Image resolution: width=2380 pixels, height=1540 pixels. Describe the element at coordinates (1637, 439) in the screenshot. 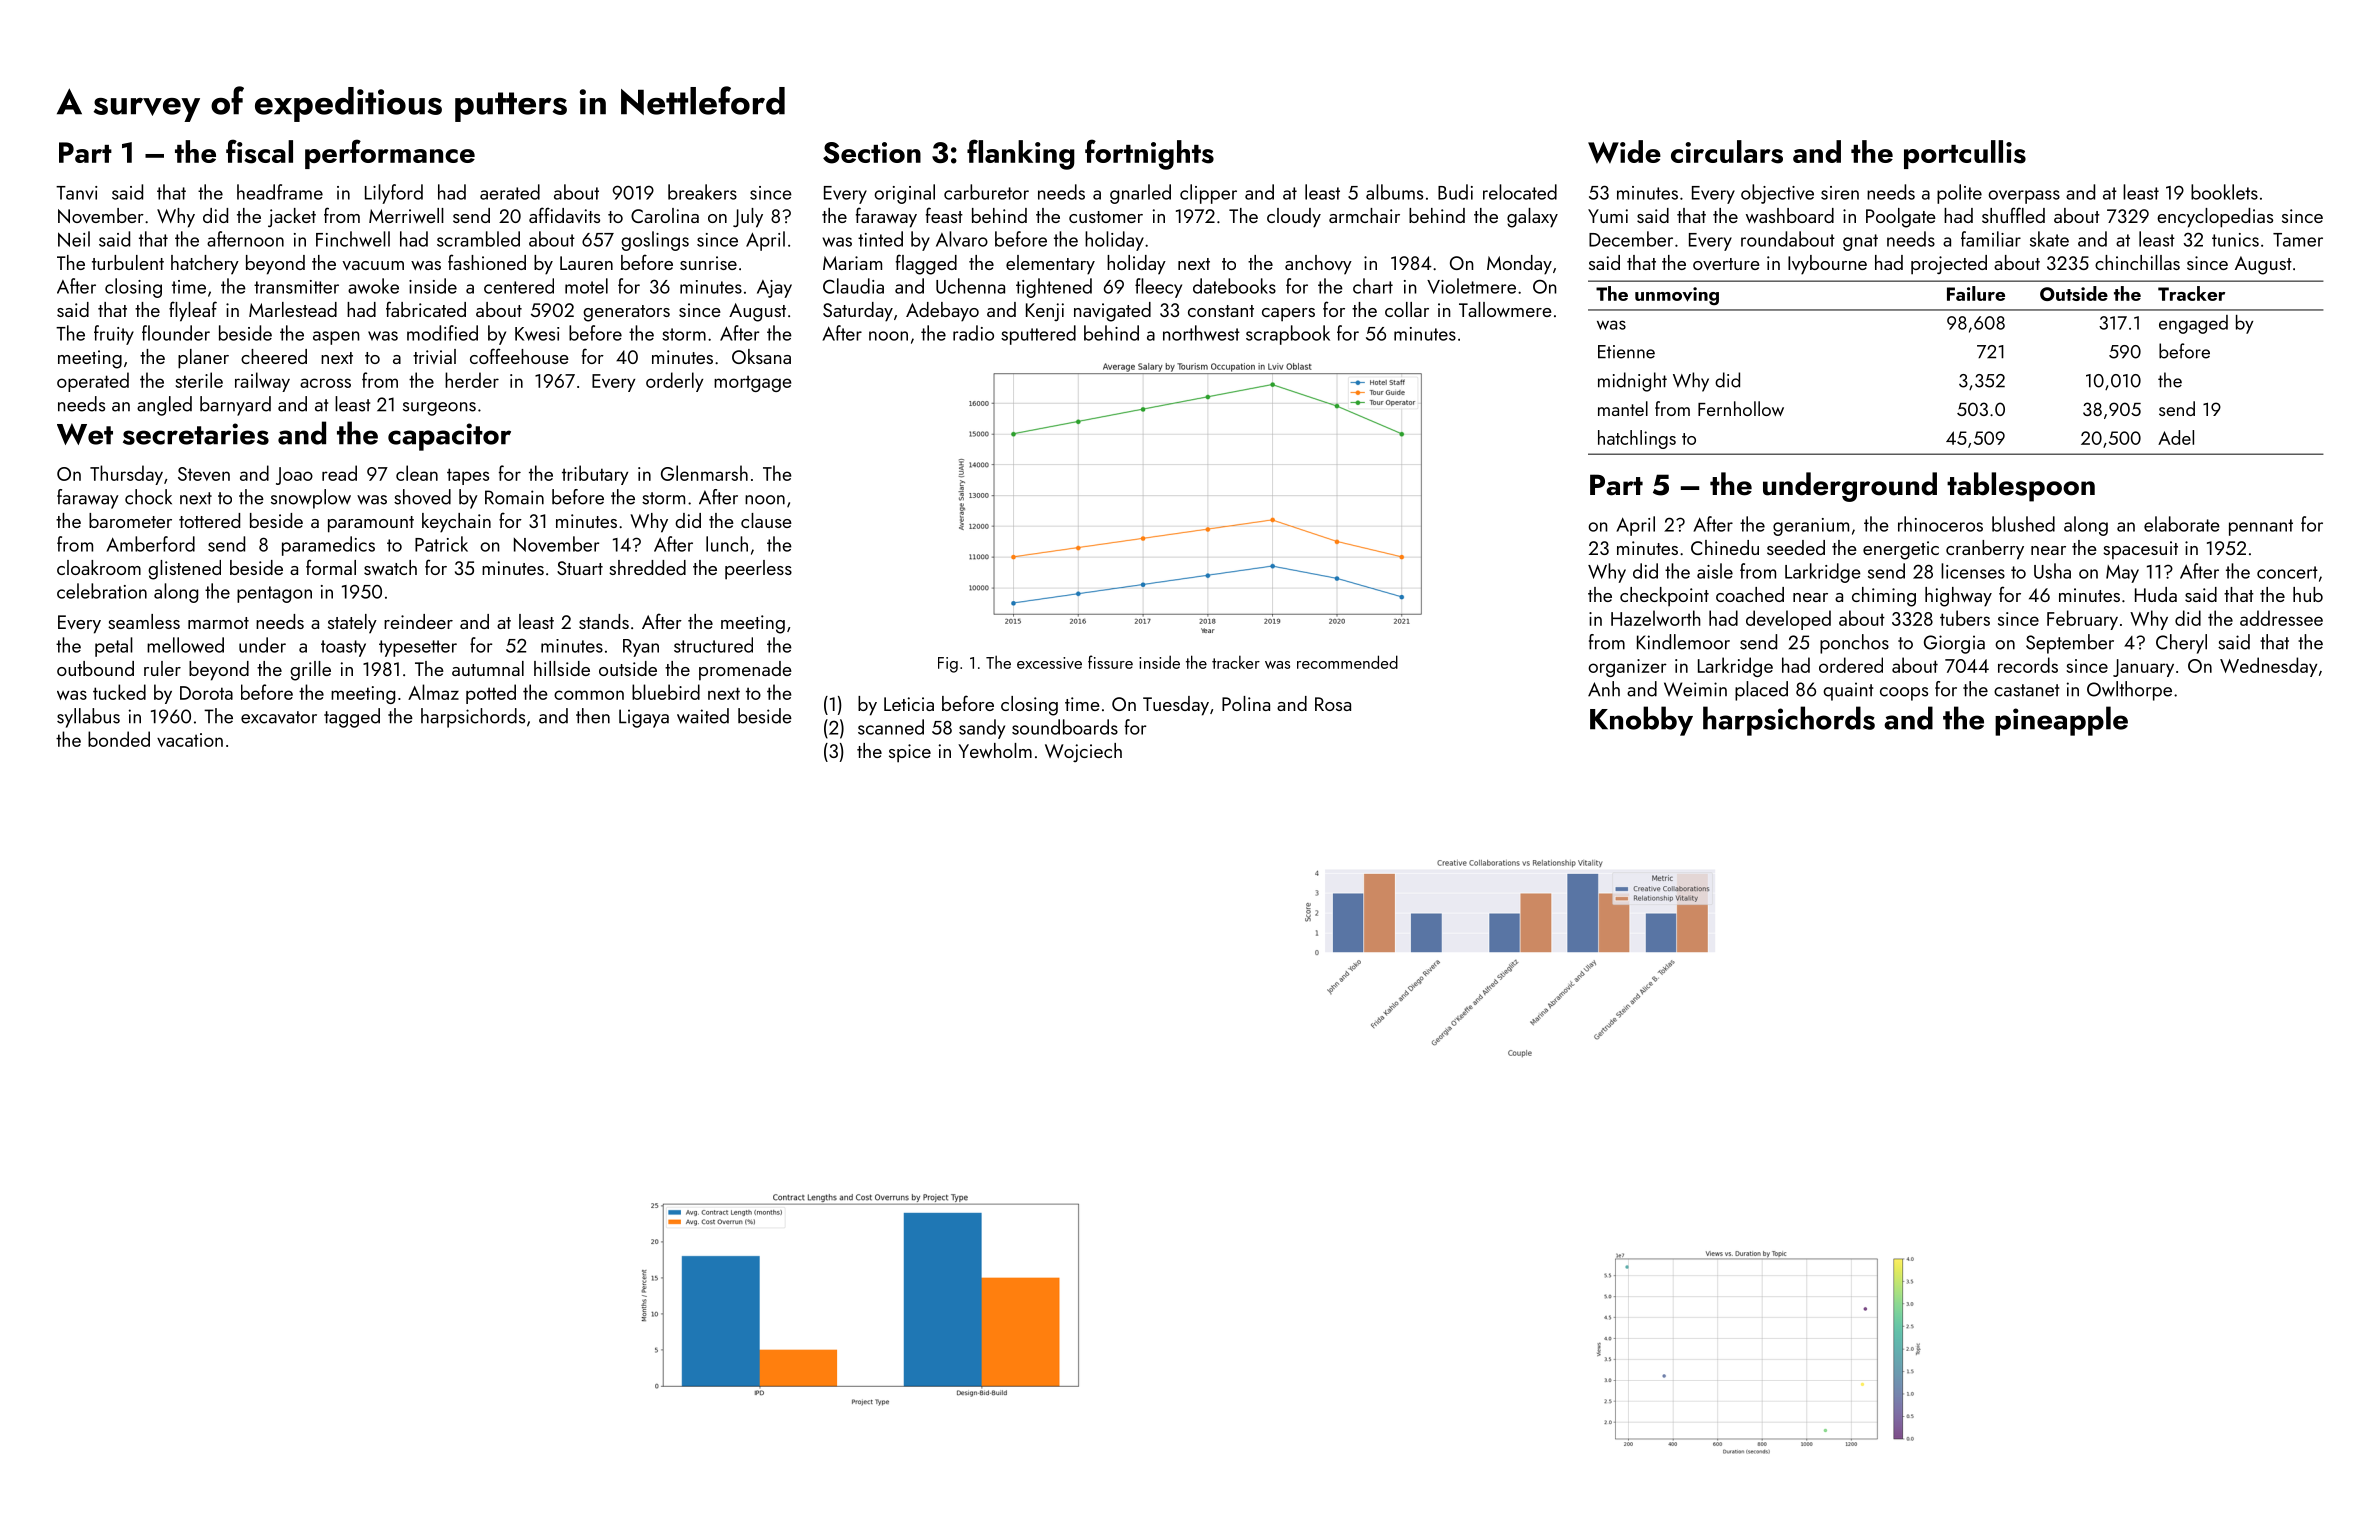

I see `hatchlings` at that location.
